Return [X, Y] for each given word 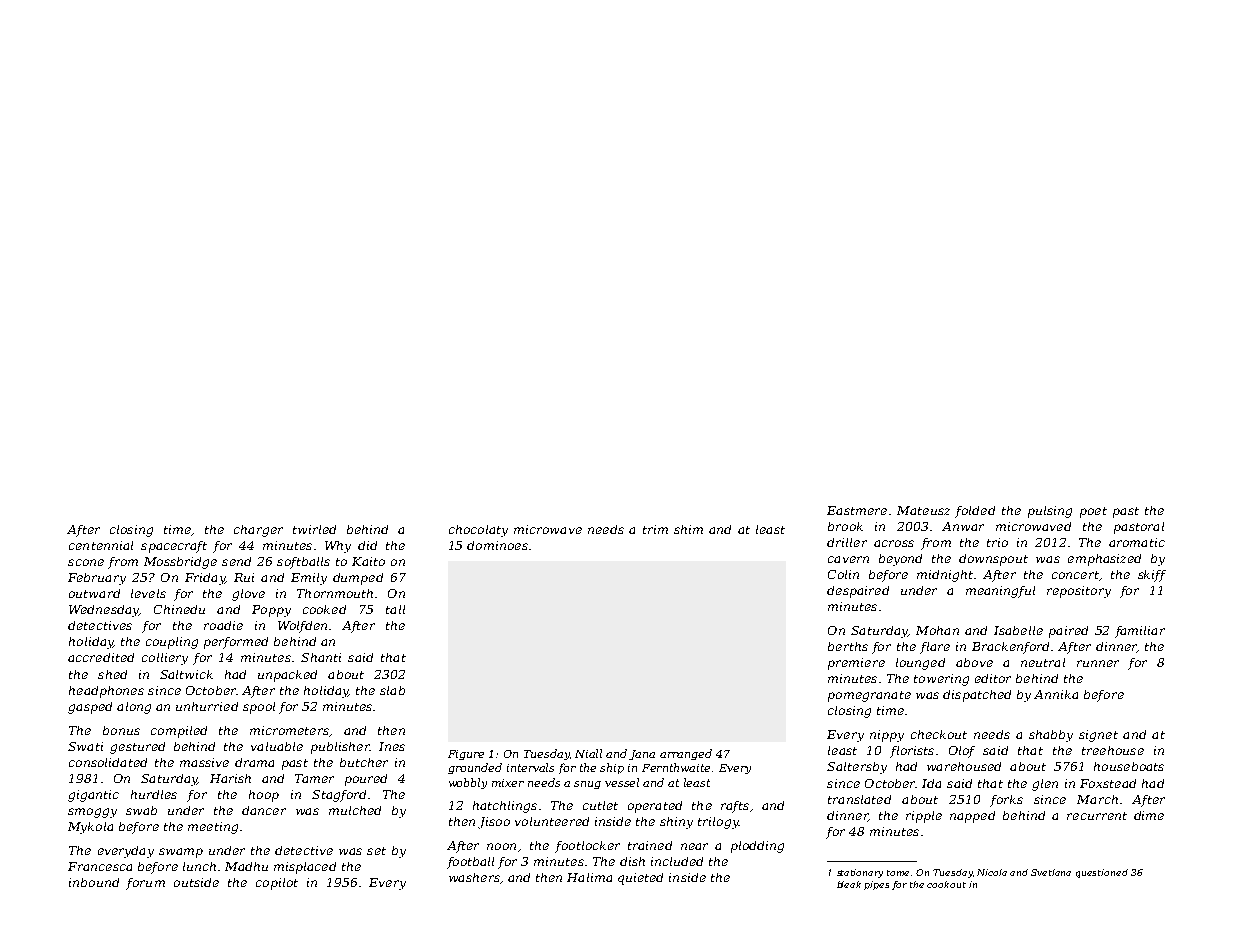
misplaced [305, 868]
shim [688, 529]
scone [86, 562]
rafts [735, 807]
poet [1093, 512]
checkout [939, 734]
